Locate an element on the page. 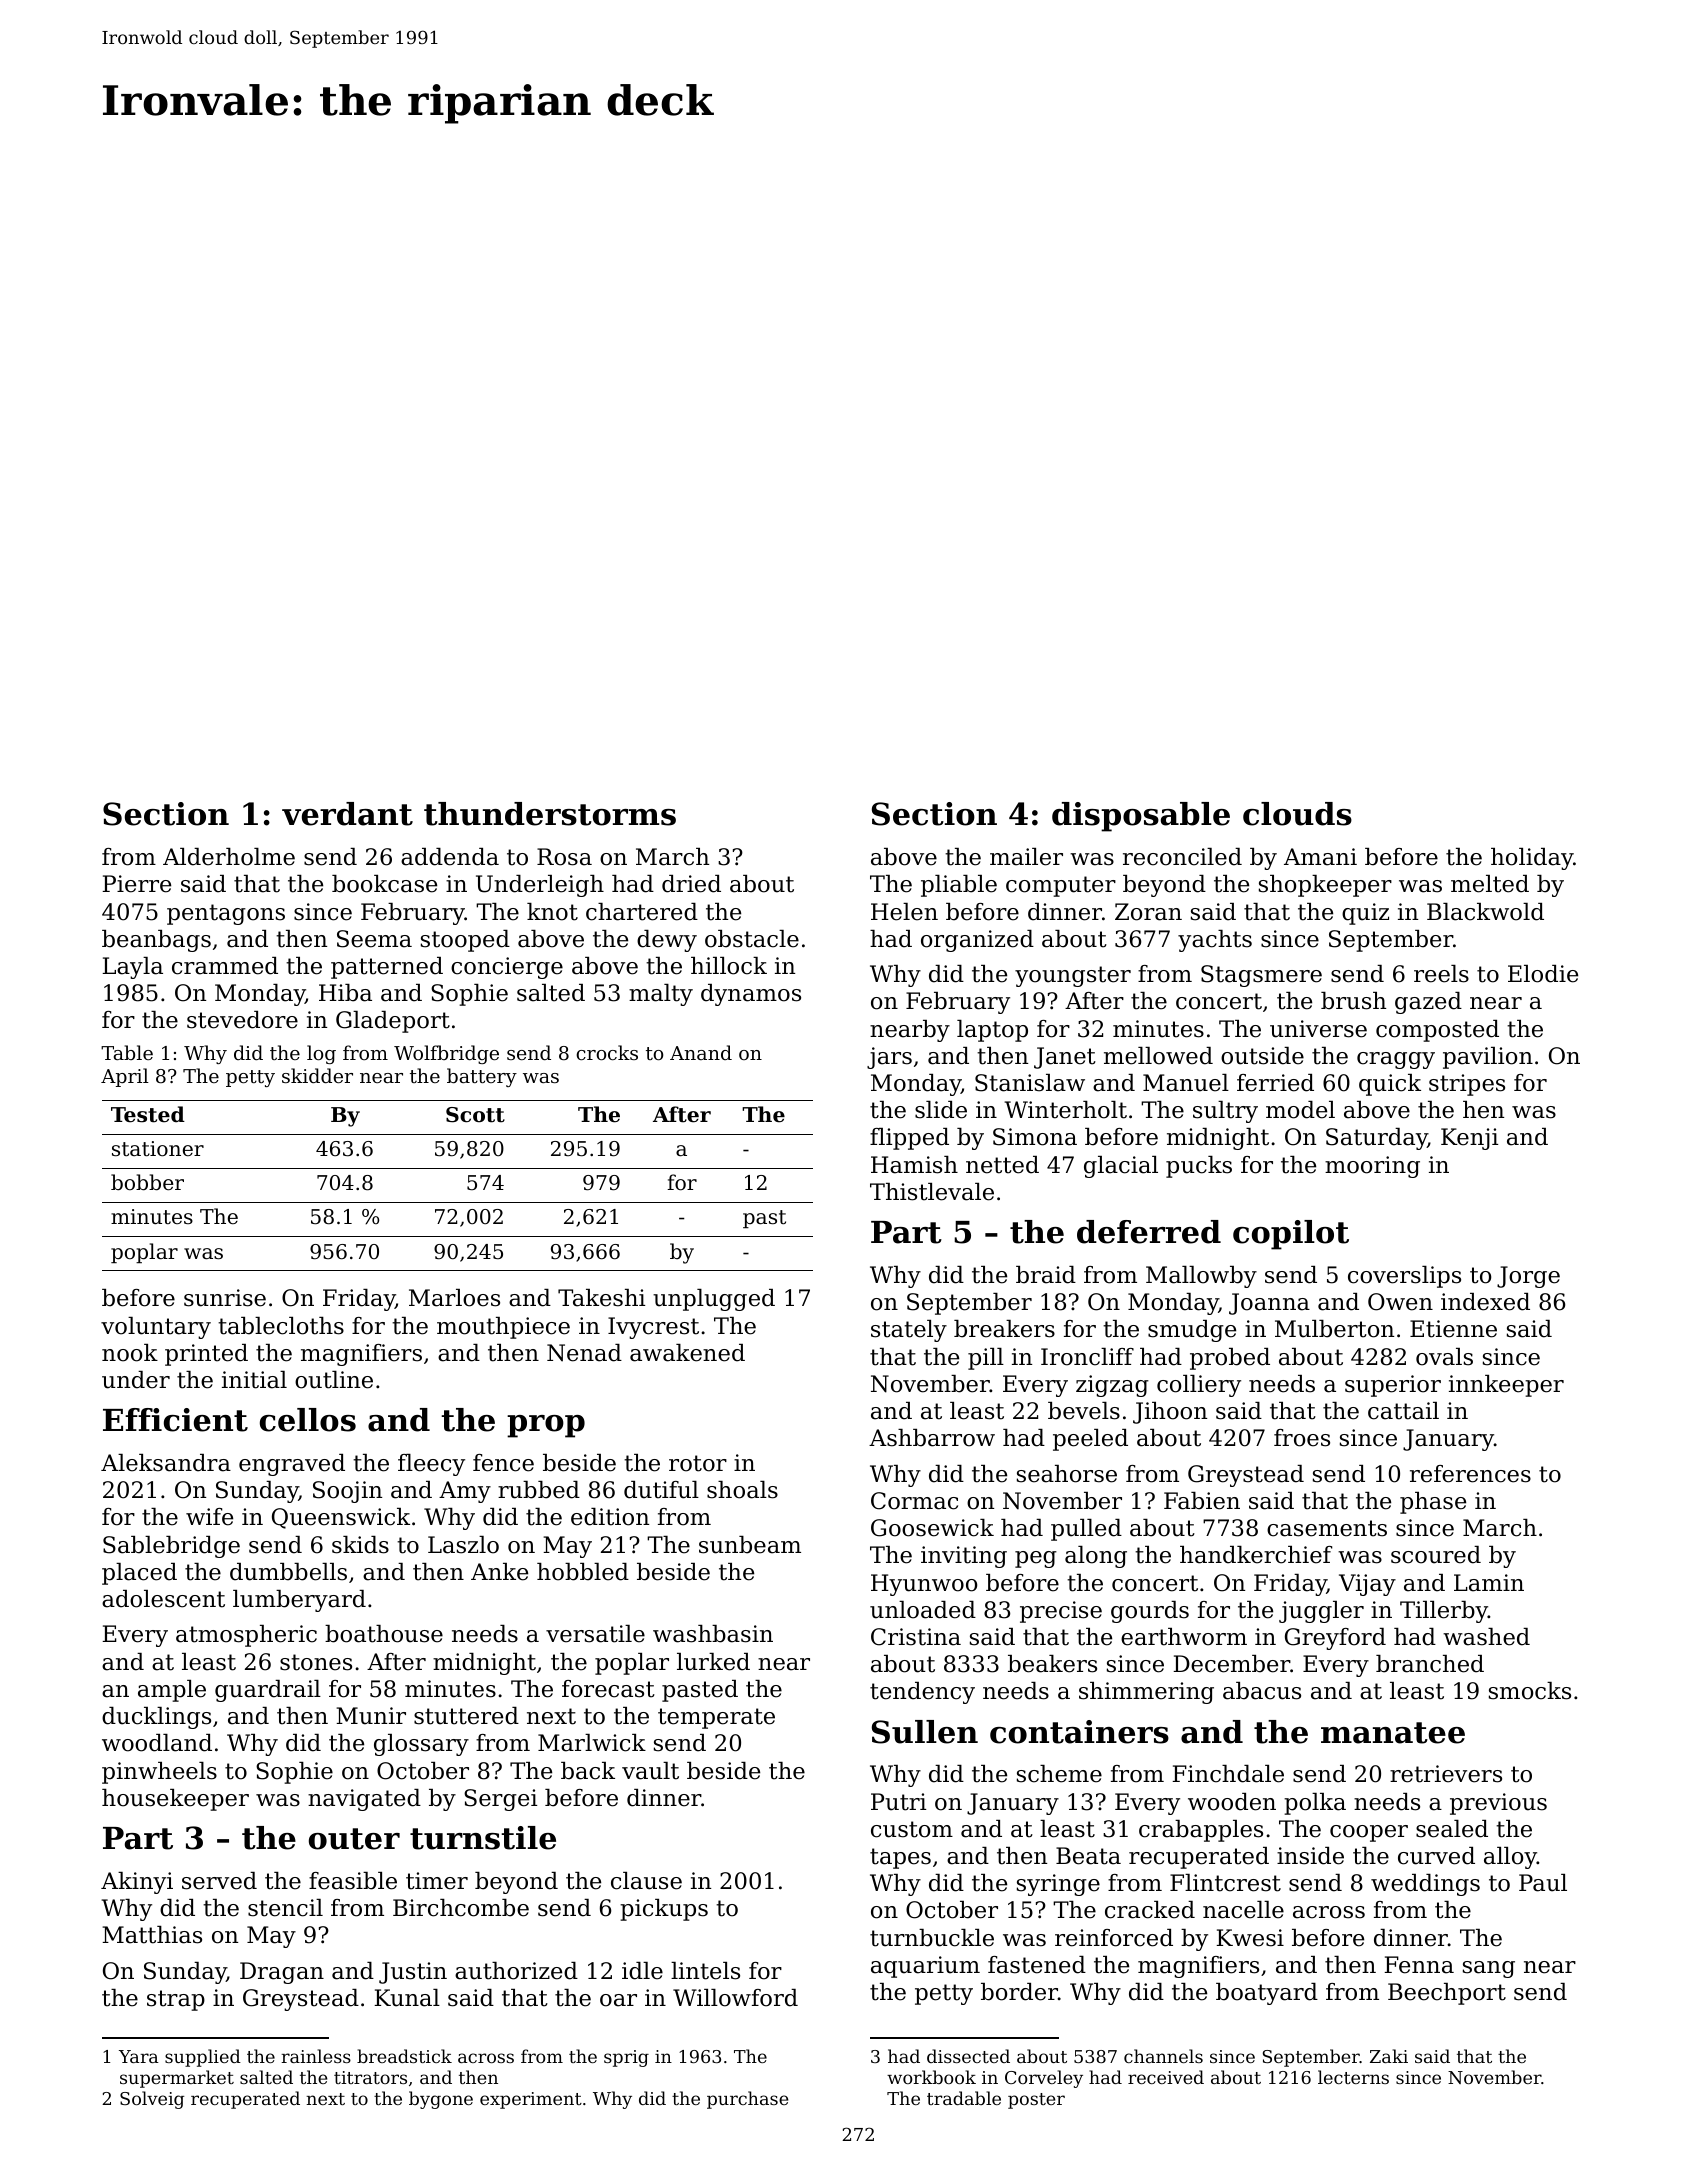 The width and height of the document is (1683, 2178). jars is located at coordinates (889, 1058).
